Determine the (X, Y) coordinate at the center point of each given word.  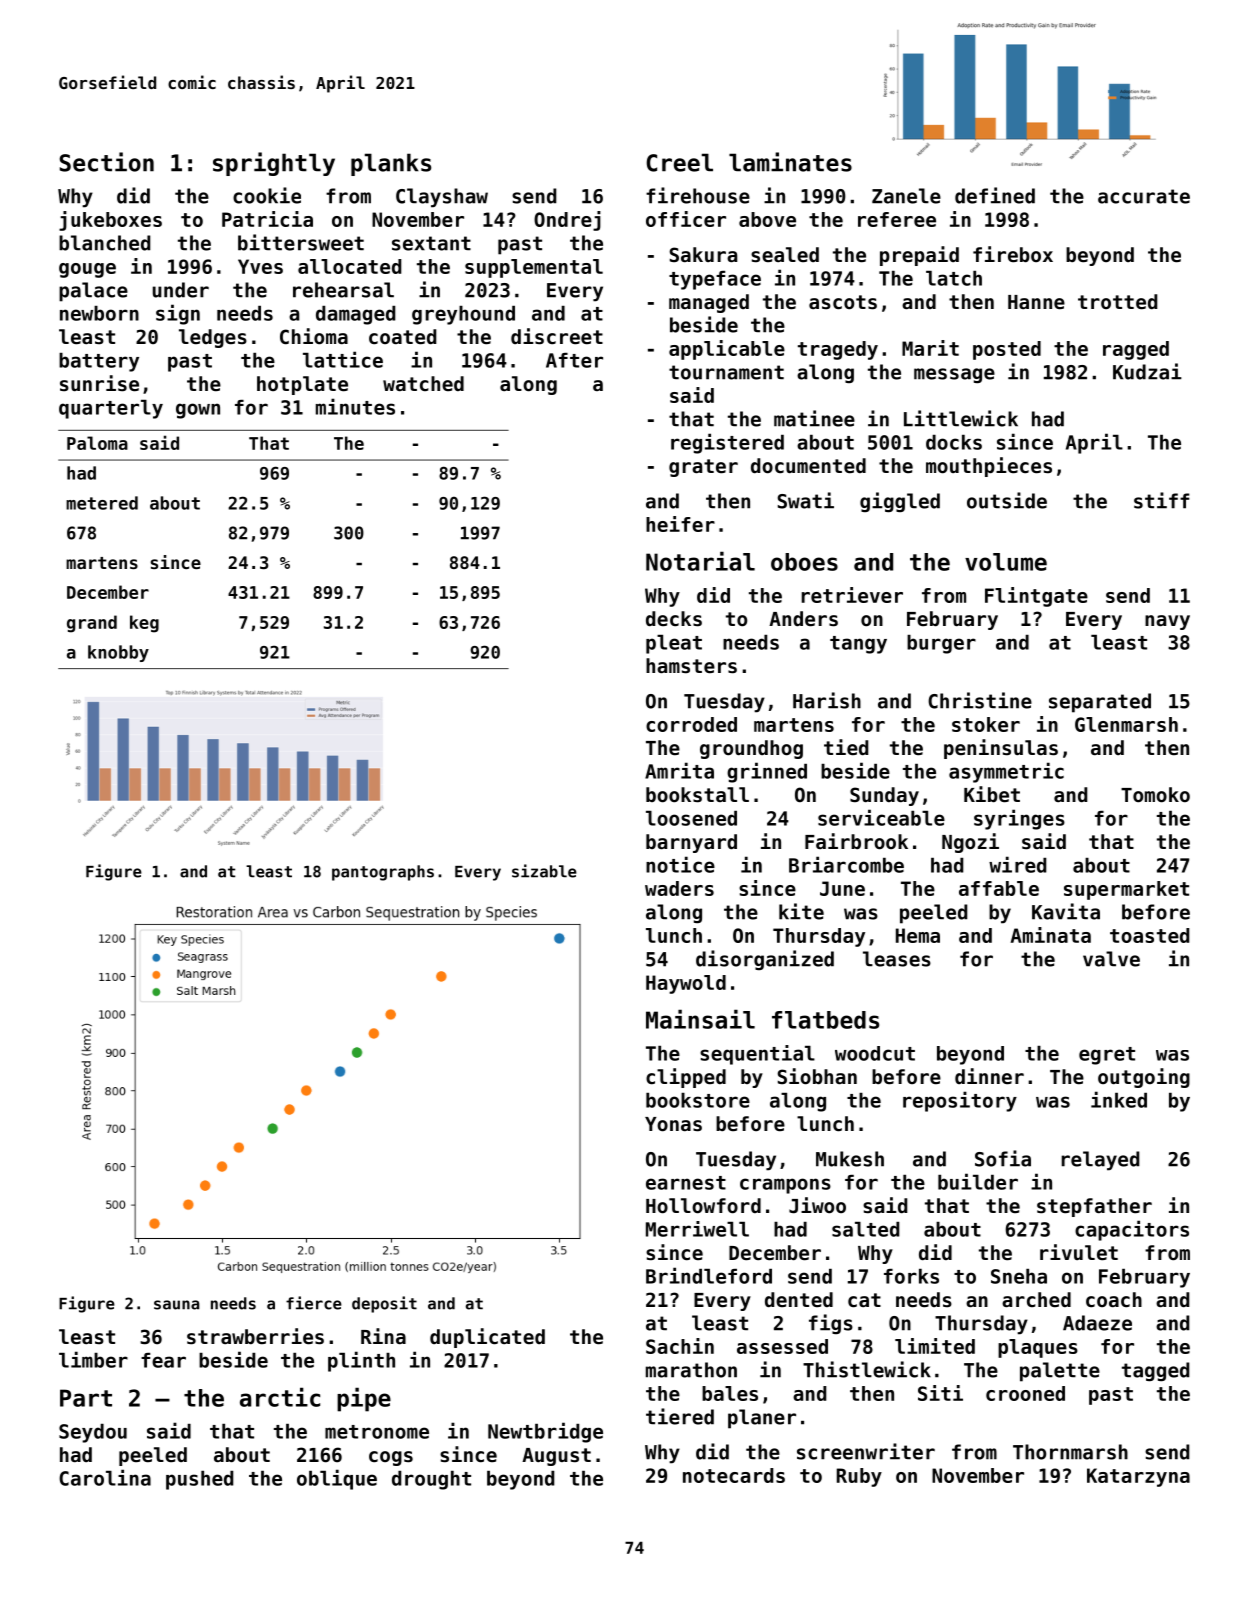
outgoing (1144, 1078)
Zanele (906, 196)
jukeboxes (110, 221)
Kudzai (1147, 371)
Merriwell (697, 1229)
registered (727, 443)
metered (102, 503)
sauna (177, 1305)
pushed (200, 1480)
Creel (679, 162)
